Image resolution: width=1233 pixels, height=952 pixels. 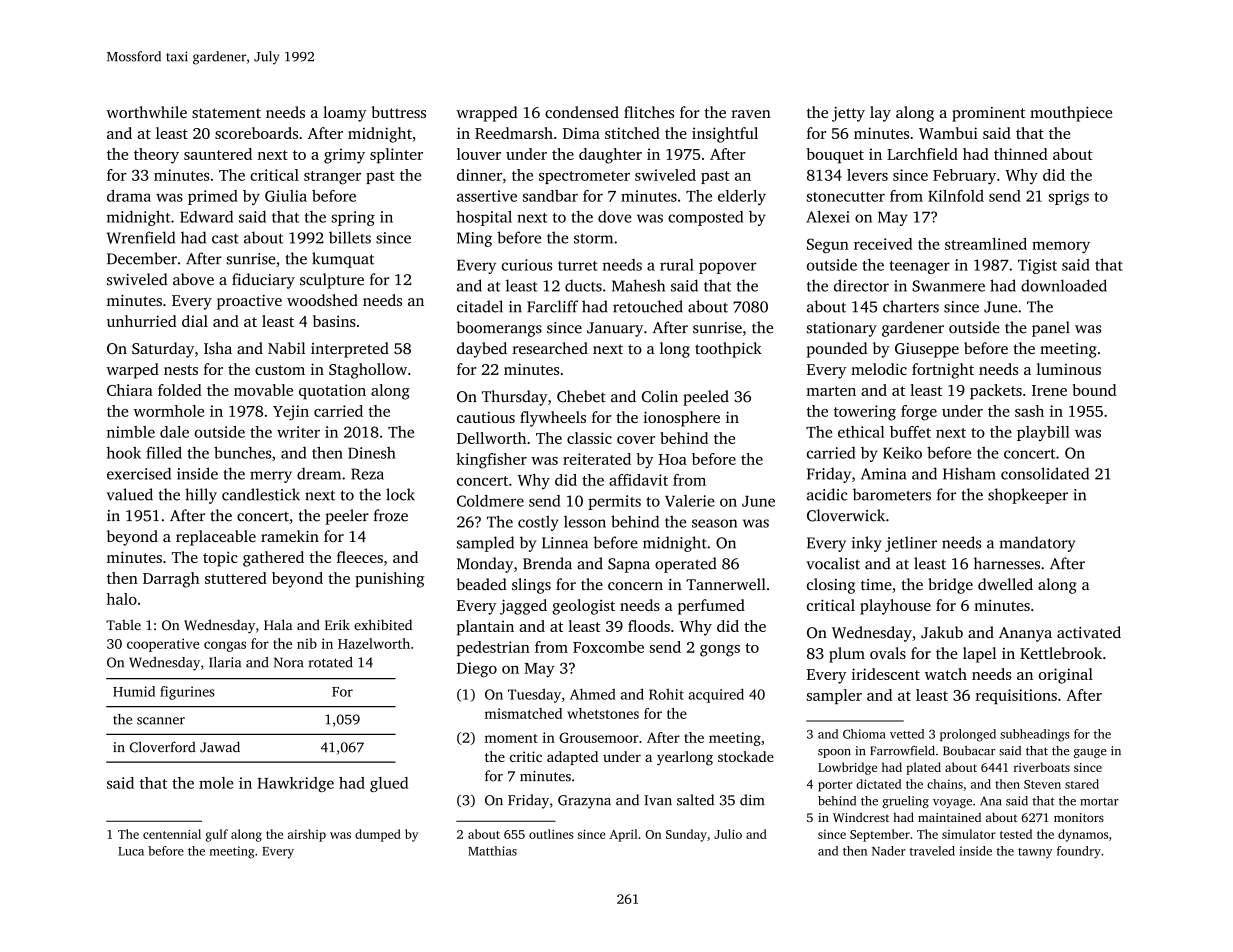 What do you see at coordinates (551, 834) in the screenshot?
I see `outlines` at bounding box center [551, 834].
